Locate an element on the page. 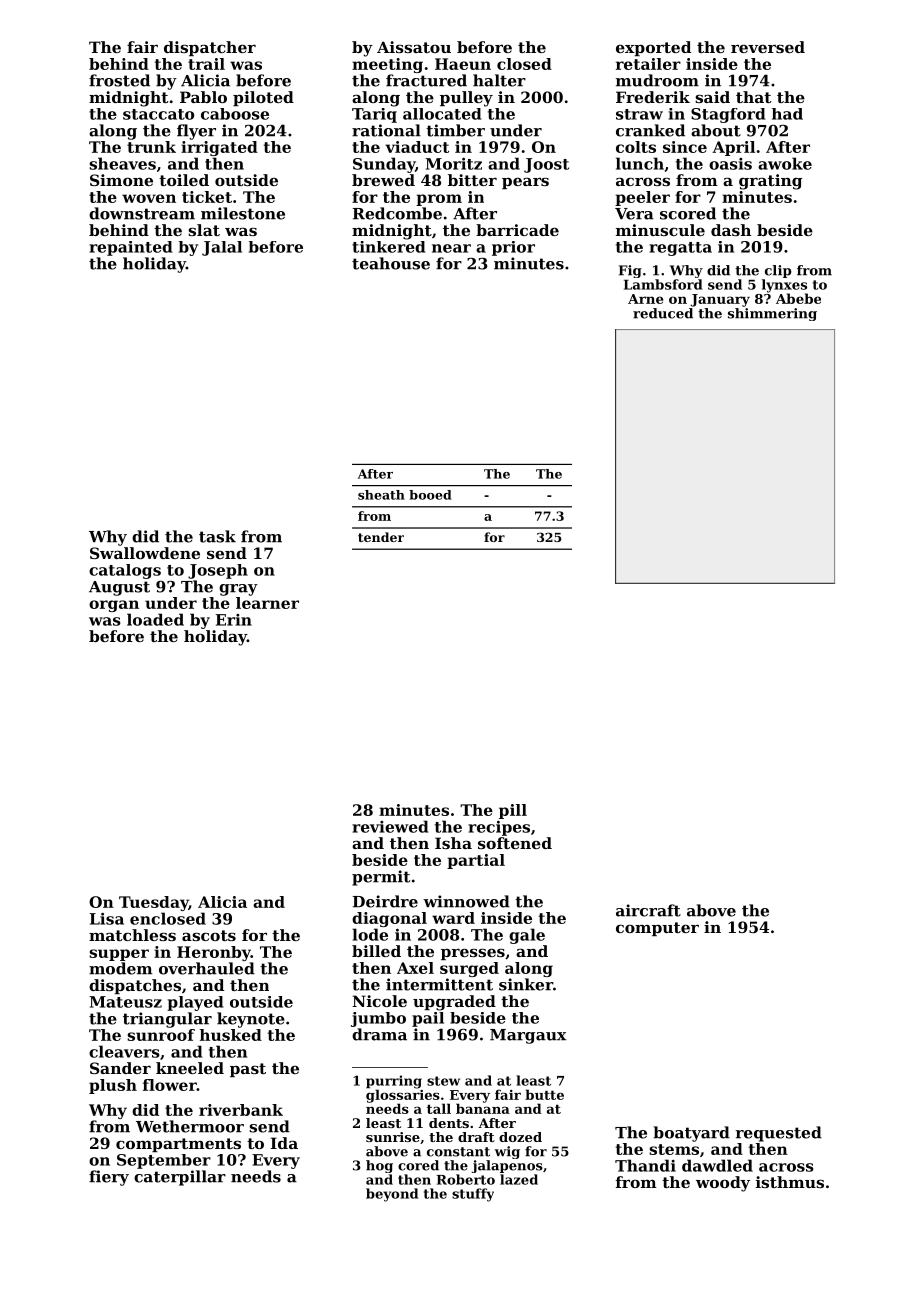 This document has height=1308, width=924. halter is located at coordinates (499, 80).
